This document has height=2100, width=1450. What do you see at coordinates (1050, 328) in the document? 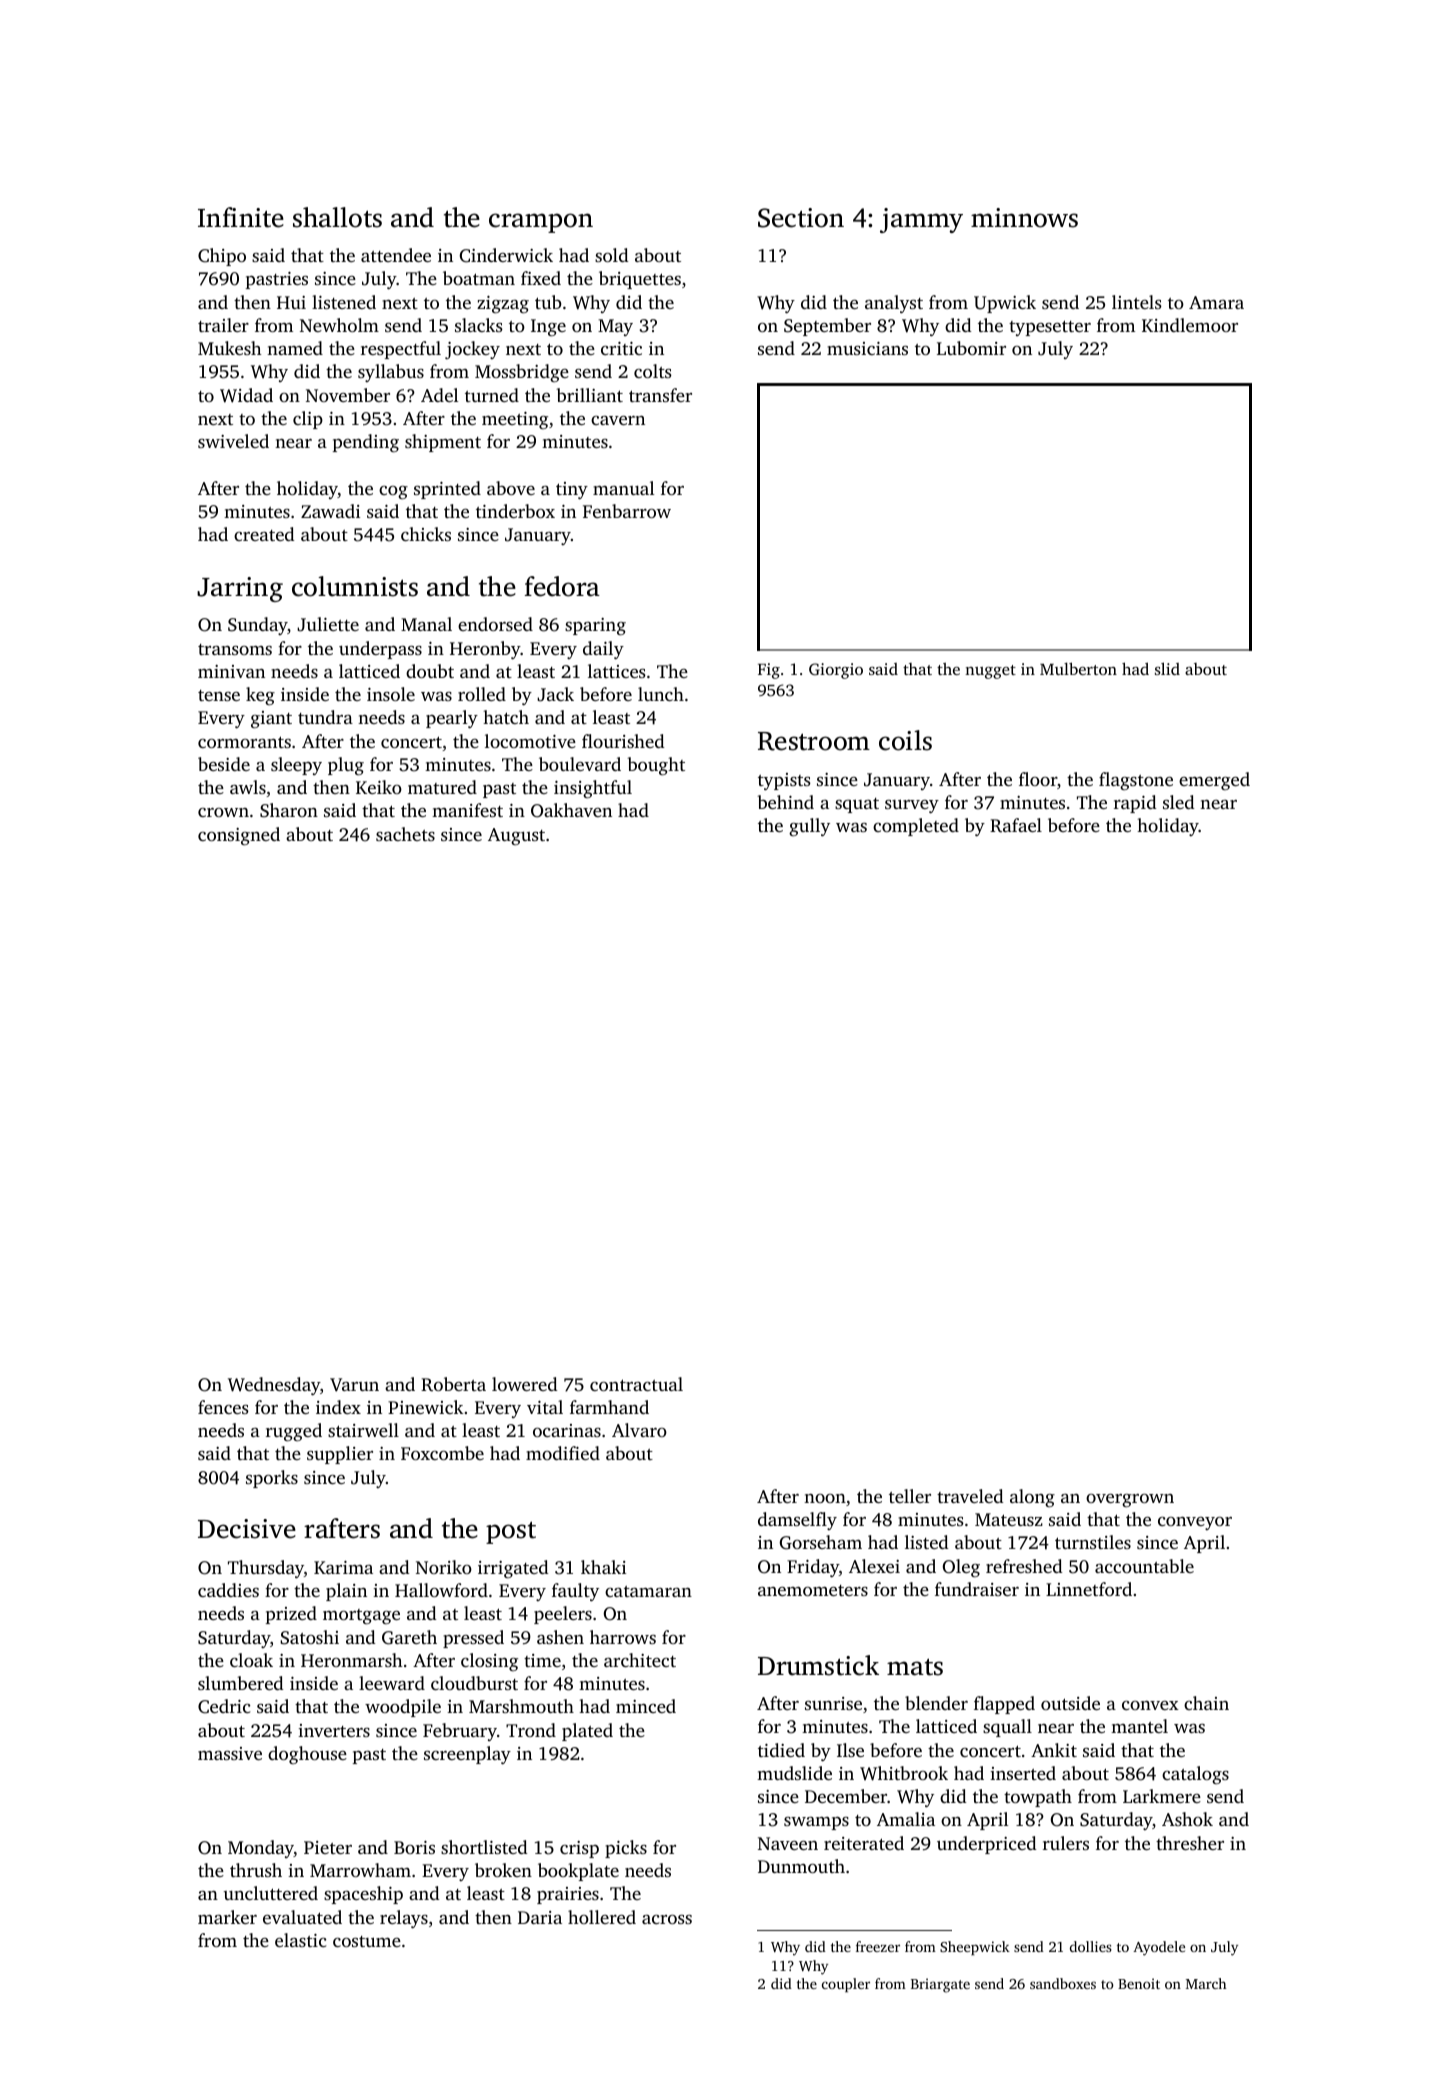
I see `typesetter` at bounding box center [1050, 328].
